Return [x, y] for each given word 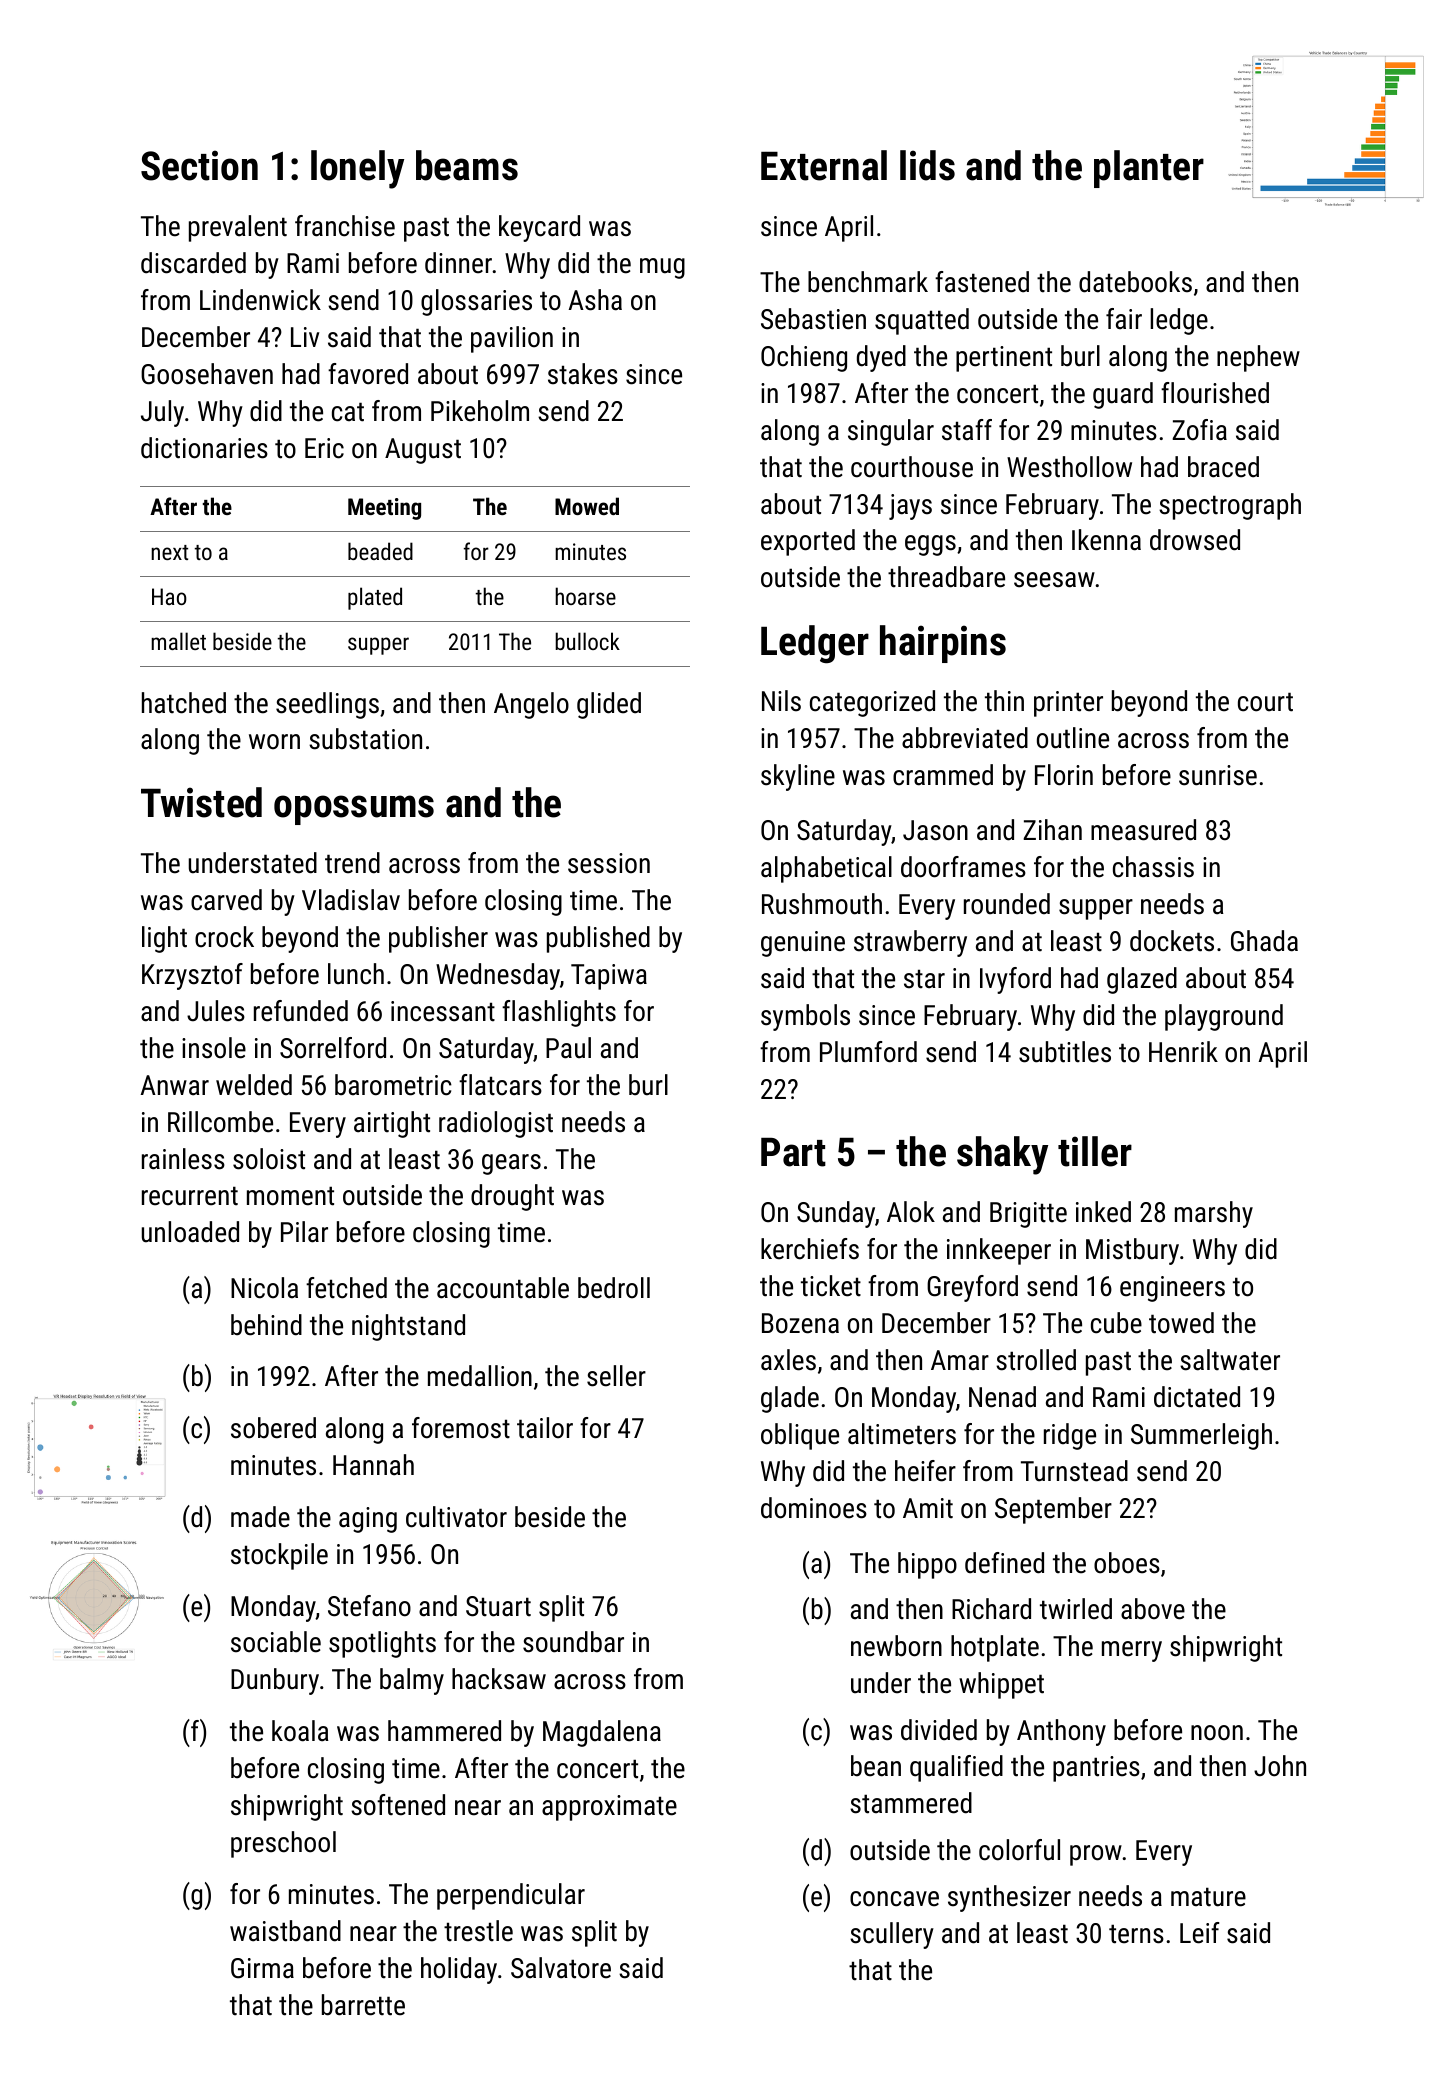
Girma [262, 1968]
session [609, 863]
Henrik [1183, 1052]
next [169, 552]
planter [1149, 169]
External [824, 165]
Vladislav [351, 900]
